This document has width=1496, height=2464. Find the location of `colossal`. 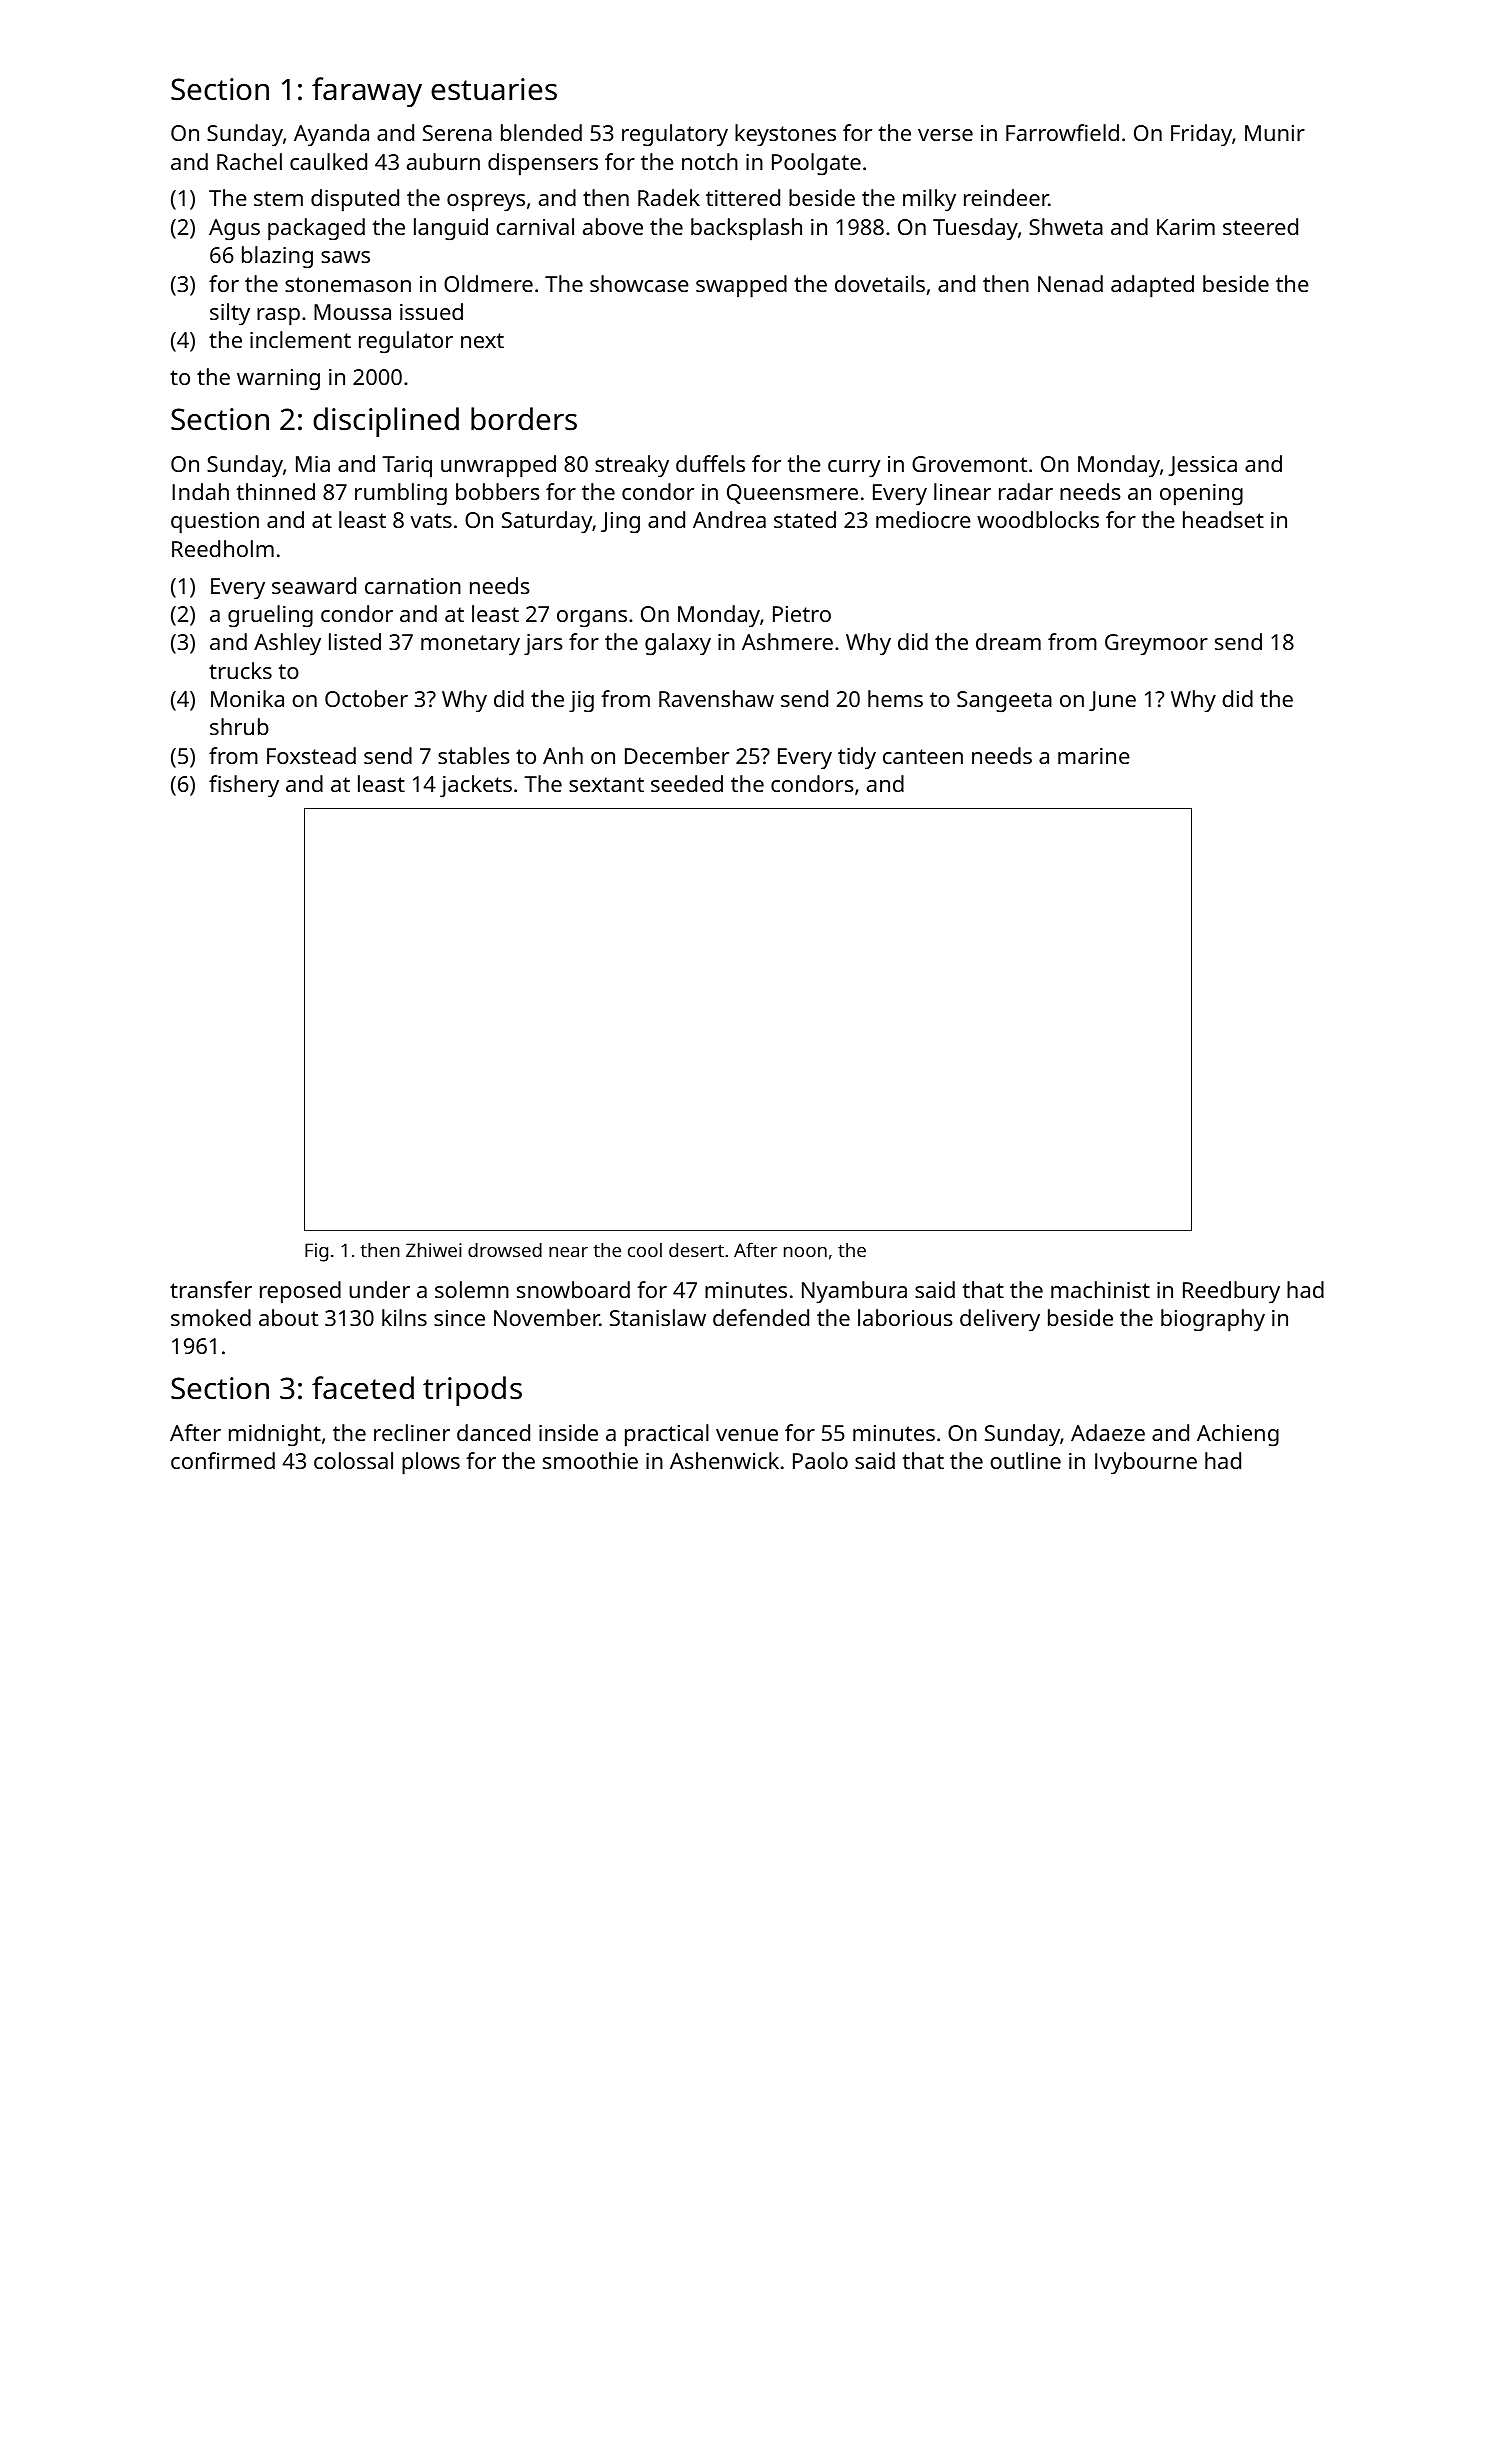

colossal is located at coordinates (353, 1460).
